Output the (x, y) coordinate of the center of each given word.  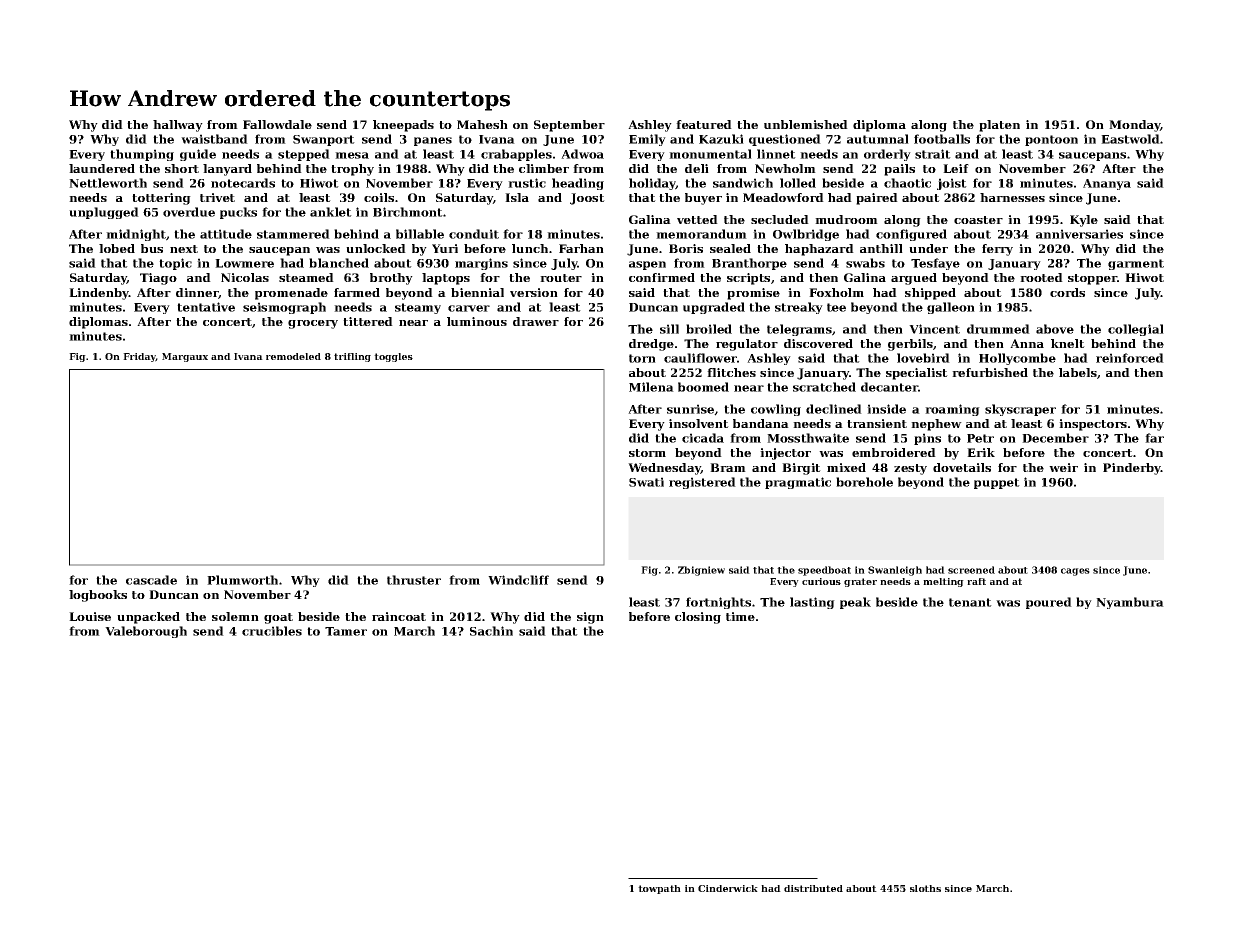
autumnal (878, 139)
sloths (925, 888)
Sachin (491, 631)
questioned (785, 140)
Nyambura (1130, 603)
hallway (178, 126)
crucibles (272, 631)
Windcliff (518, 580)
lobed (117, 248)
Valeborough (146, 632)
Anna (1027, 343)
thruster (414, 580)
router (561, 278)
